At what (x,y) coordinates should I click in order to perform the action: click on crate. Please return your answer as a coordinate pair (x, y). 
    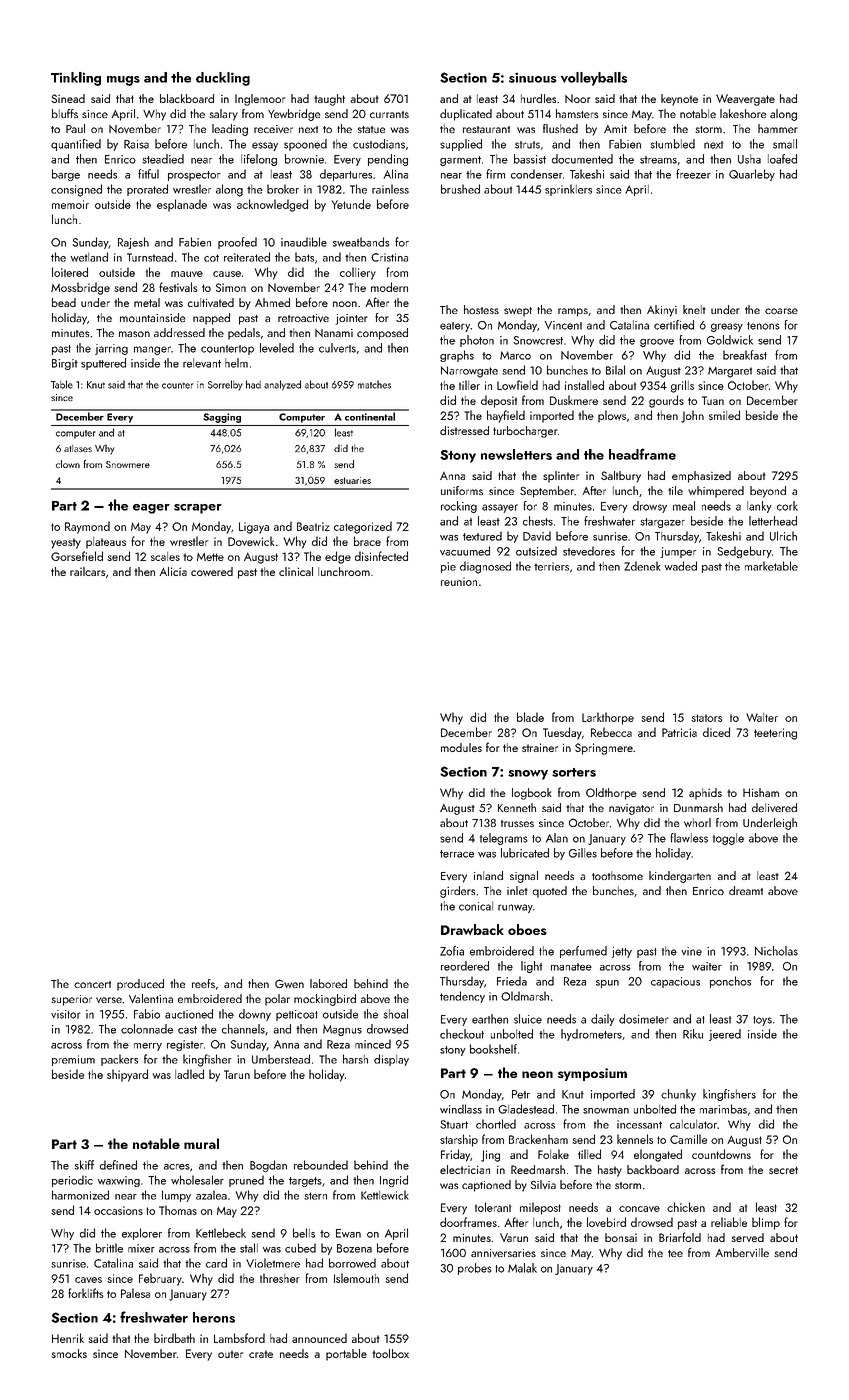
    Looking at the image, I should click on (261, 1354).
